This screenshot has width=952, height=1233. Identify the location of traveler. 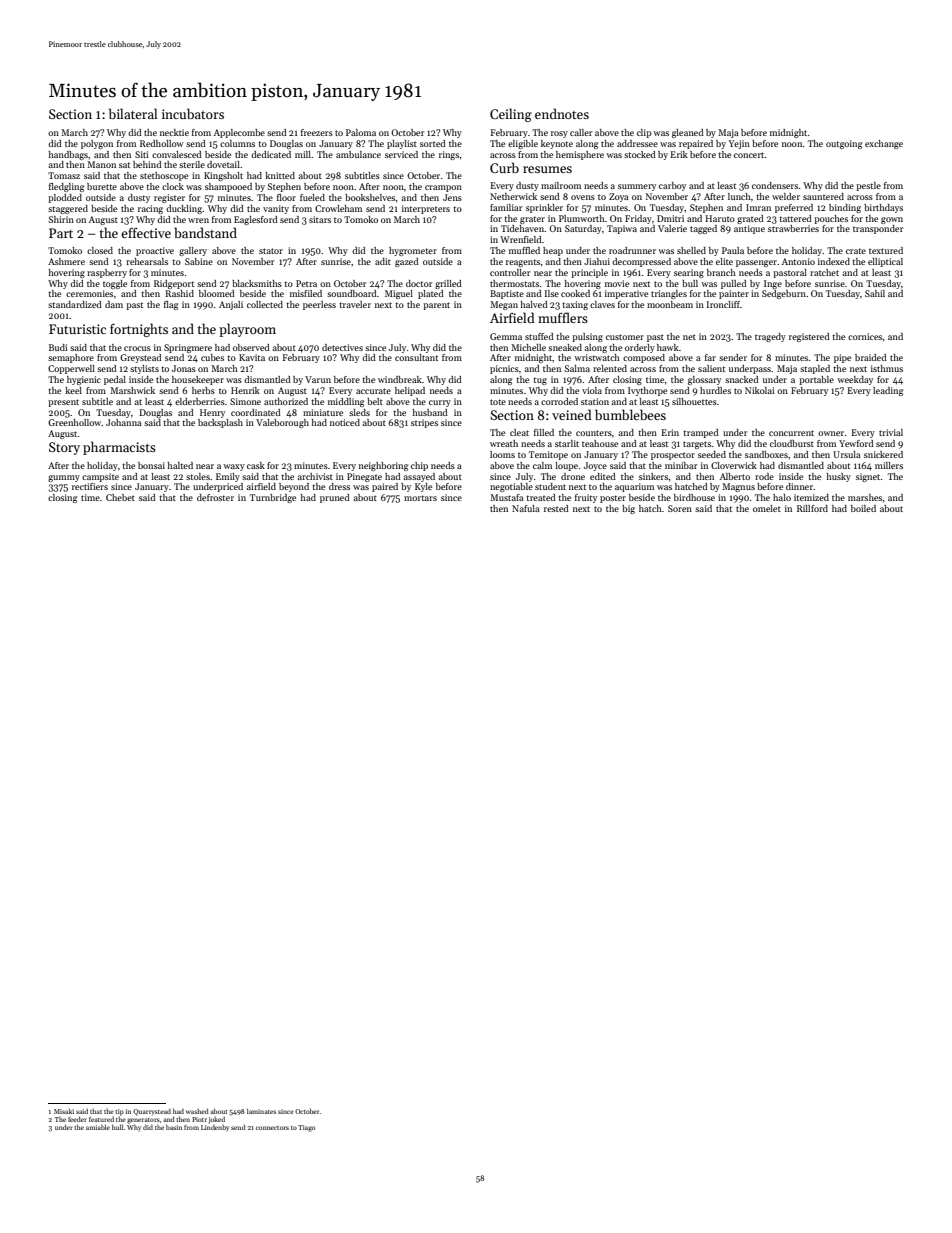
(355, 304).
